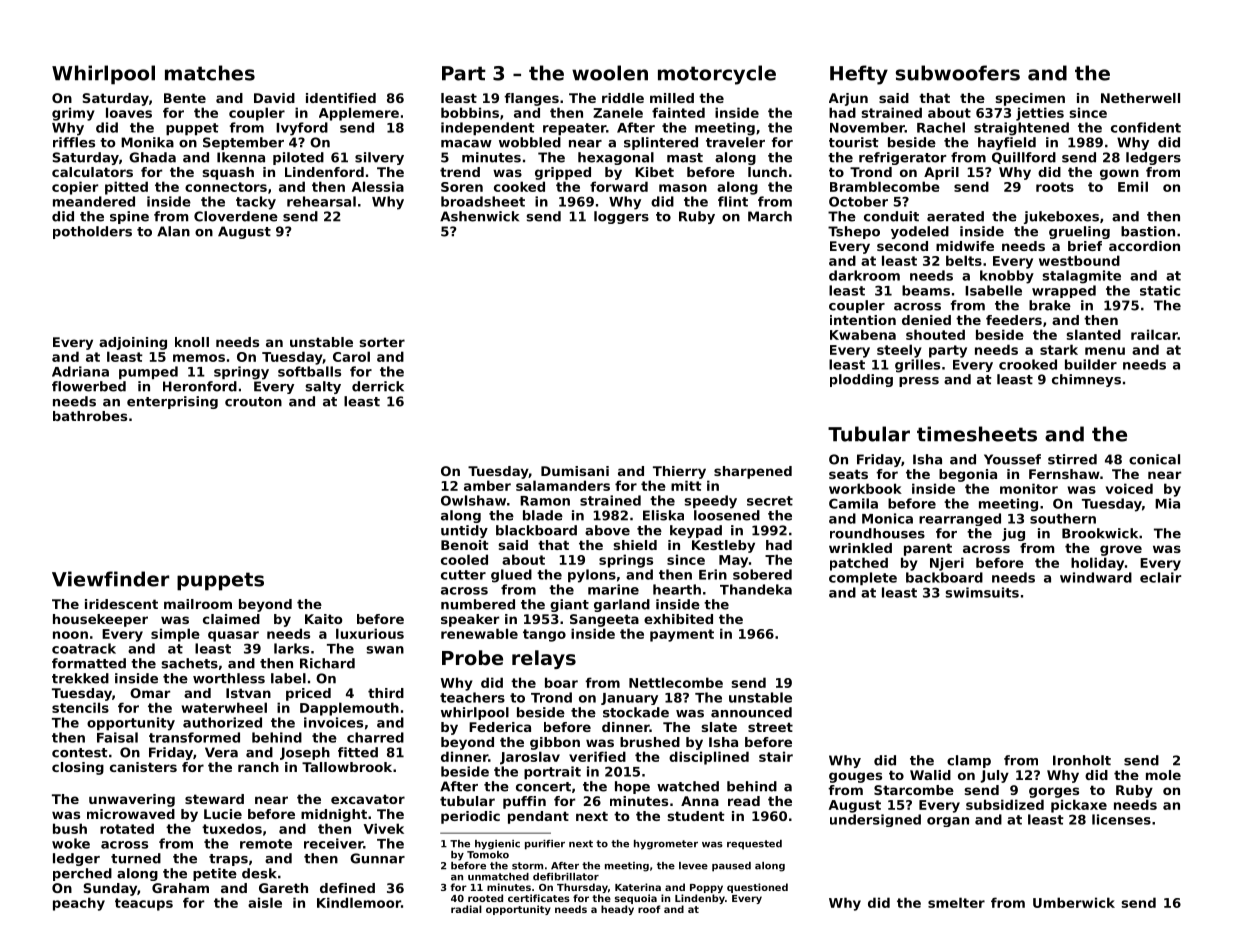 The image size is (1233, 952). What do you see at coordinates (686, 485) in the page?
I see `mitt` at bounding box center [686, 485].
